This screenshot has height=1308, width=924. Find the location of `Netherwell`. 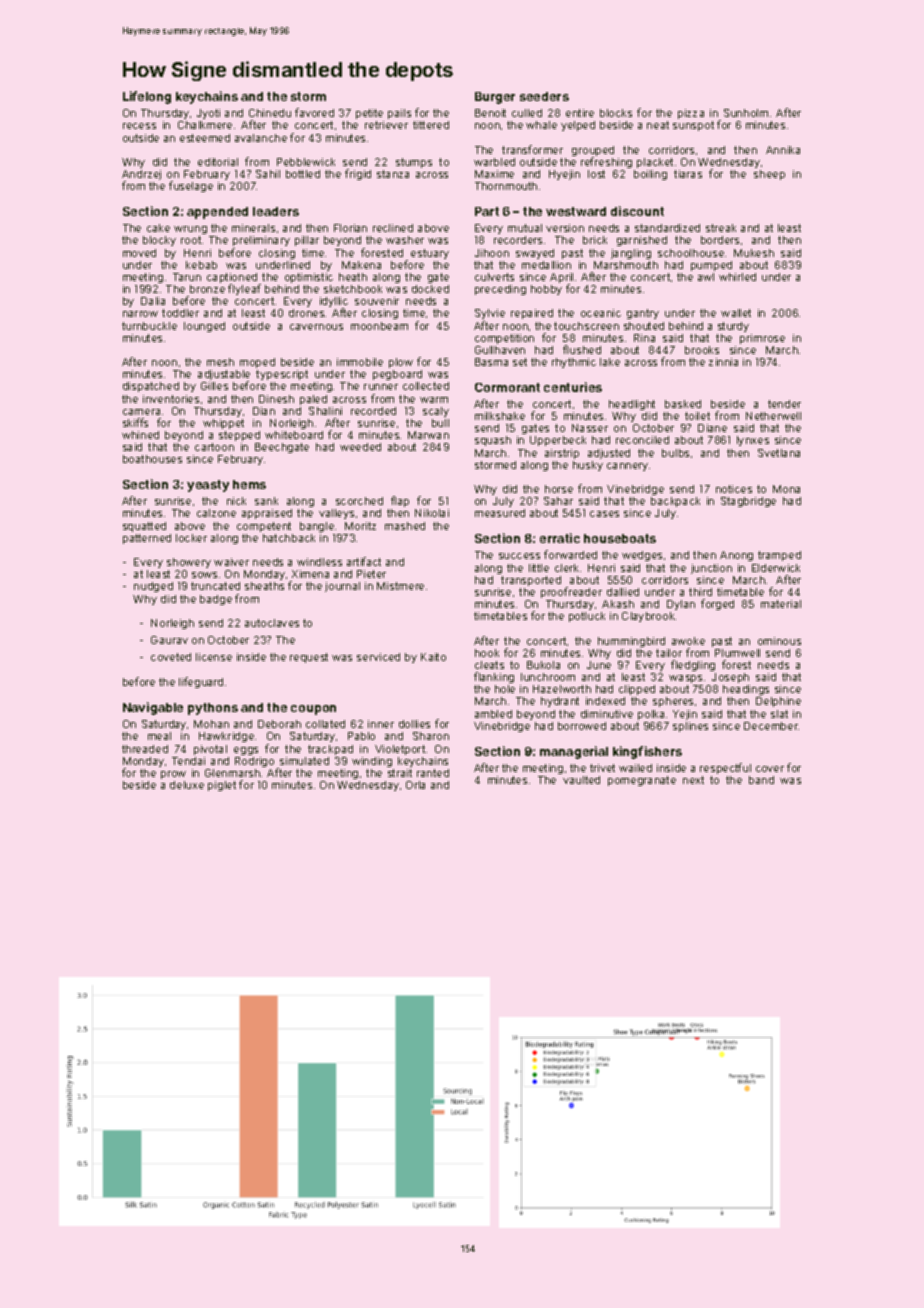

Netherwell is located at coordinates (773, 416).
